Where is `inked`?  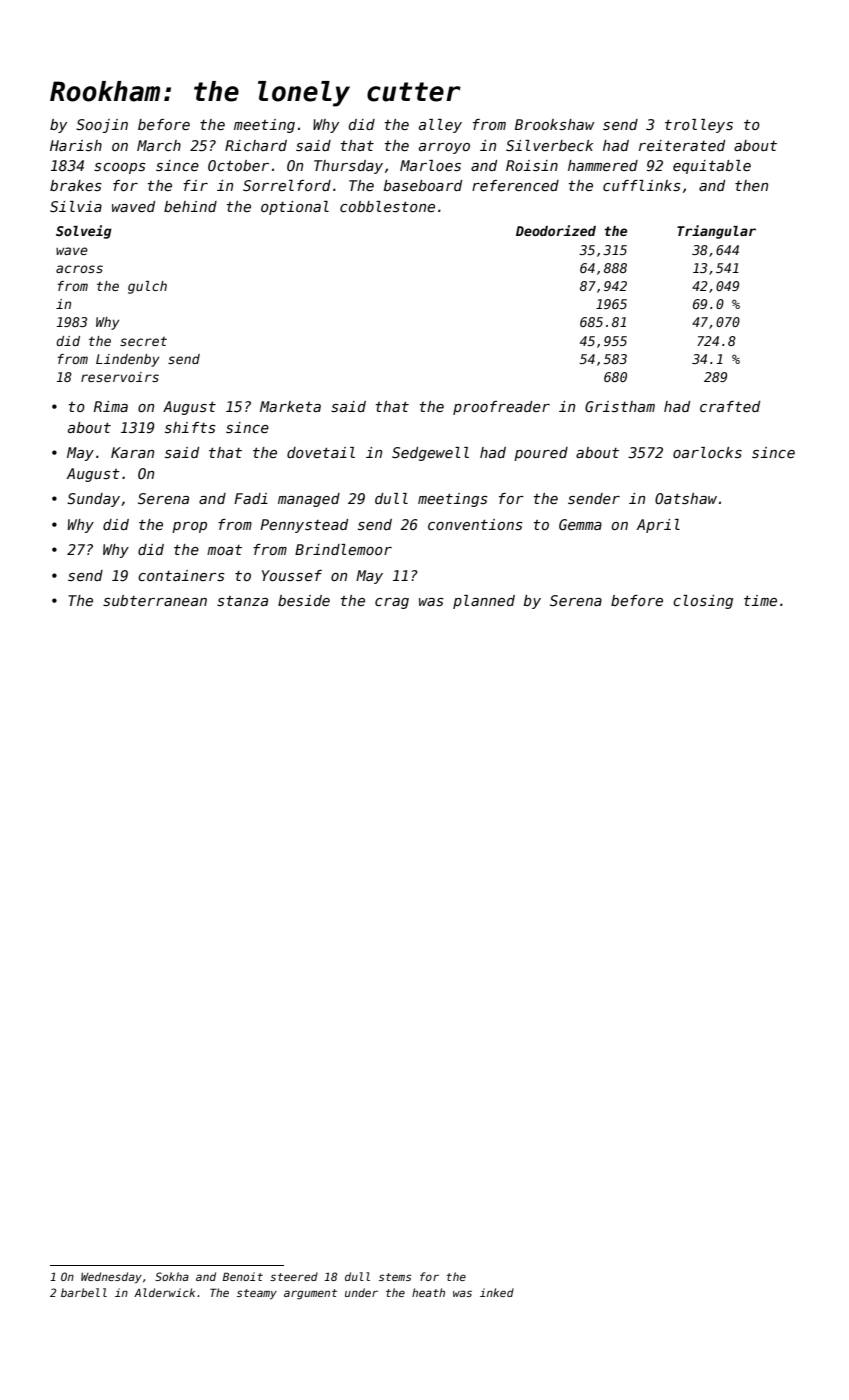 inked is located at coordinates (497, 1292).
